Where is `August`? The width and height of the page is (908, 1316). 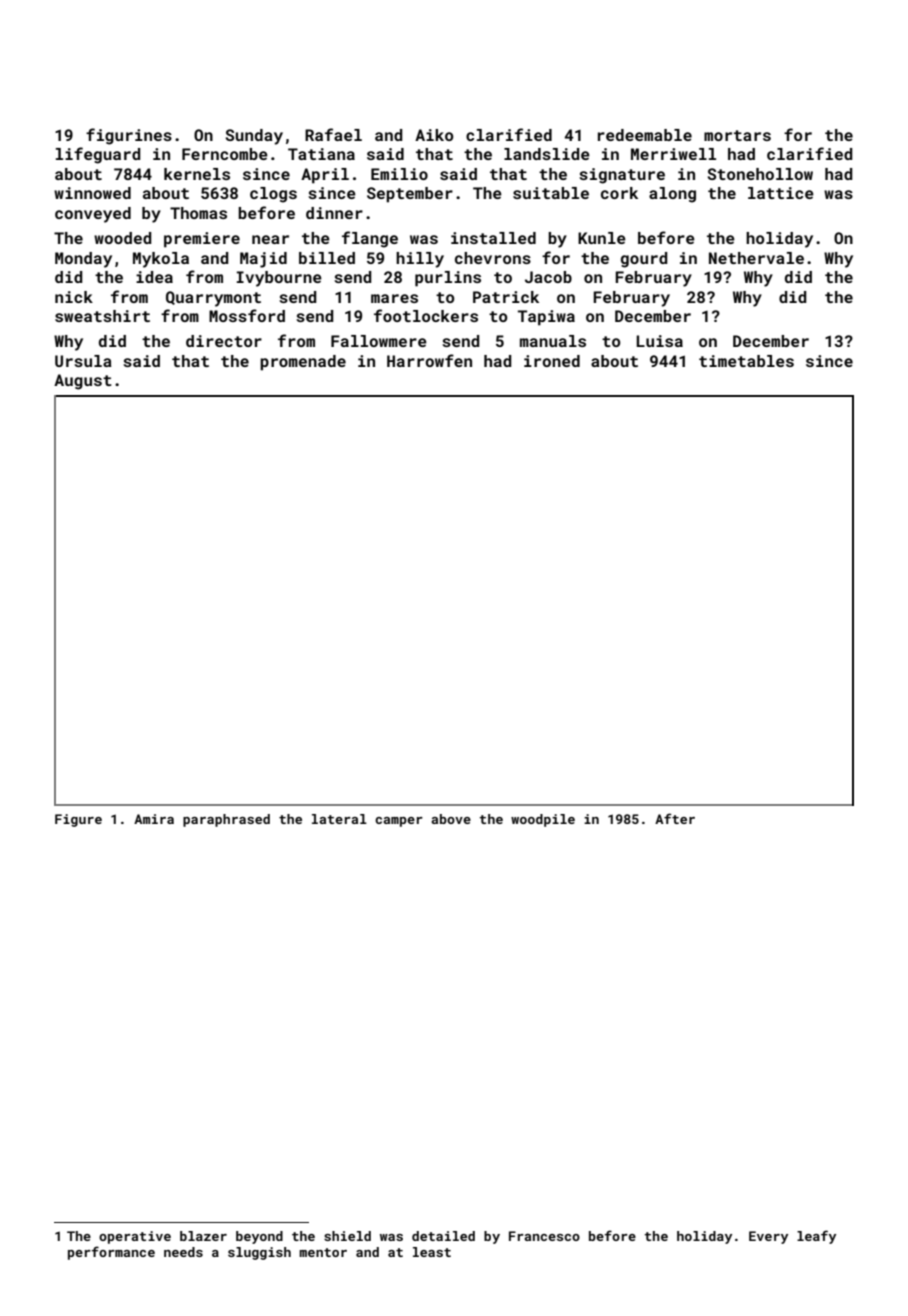
August is located at coordinates (83, 382).
